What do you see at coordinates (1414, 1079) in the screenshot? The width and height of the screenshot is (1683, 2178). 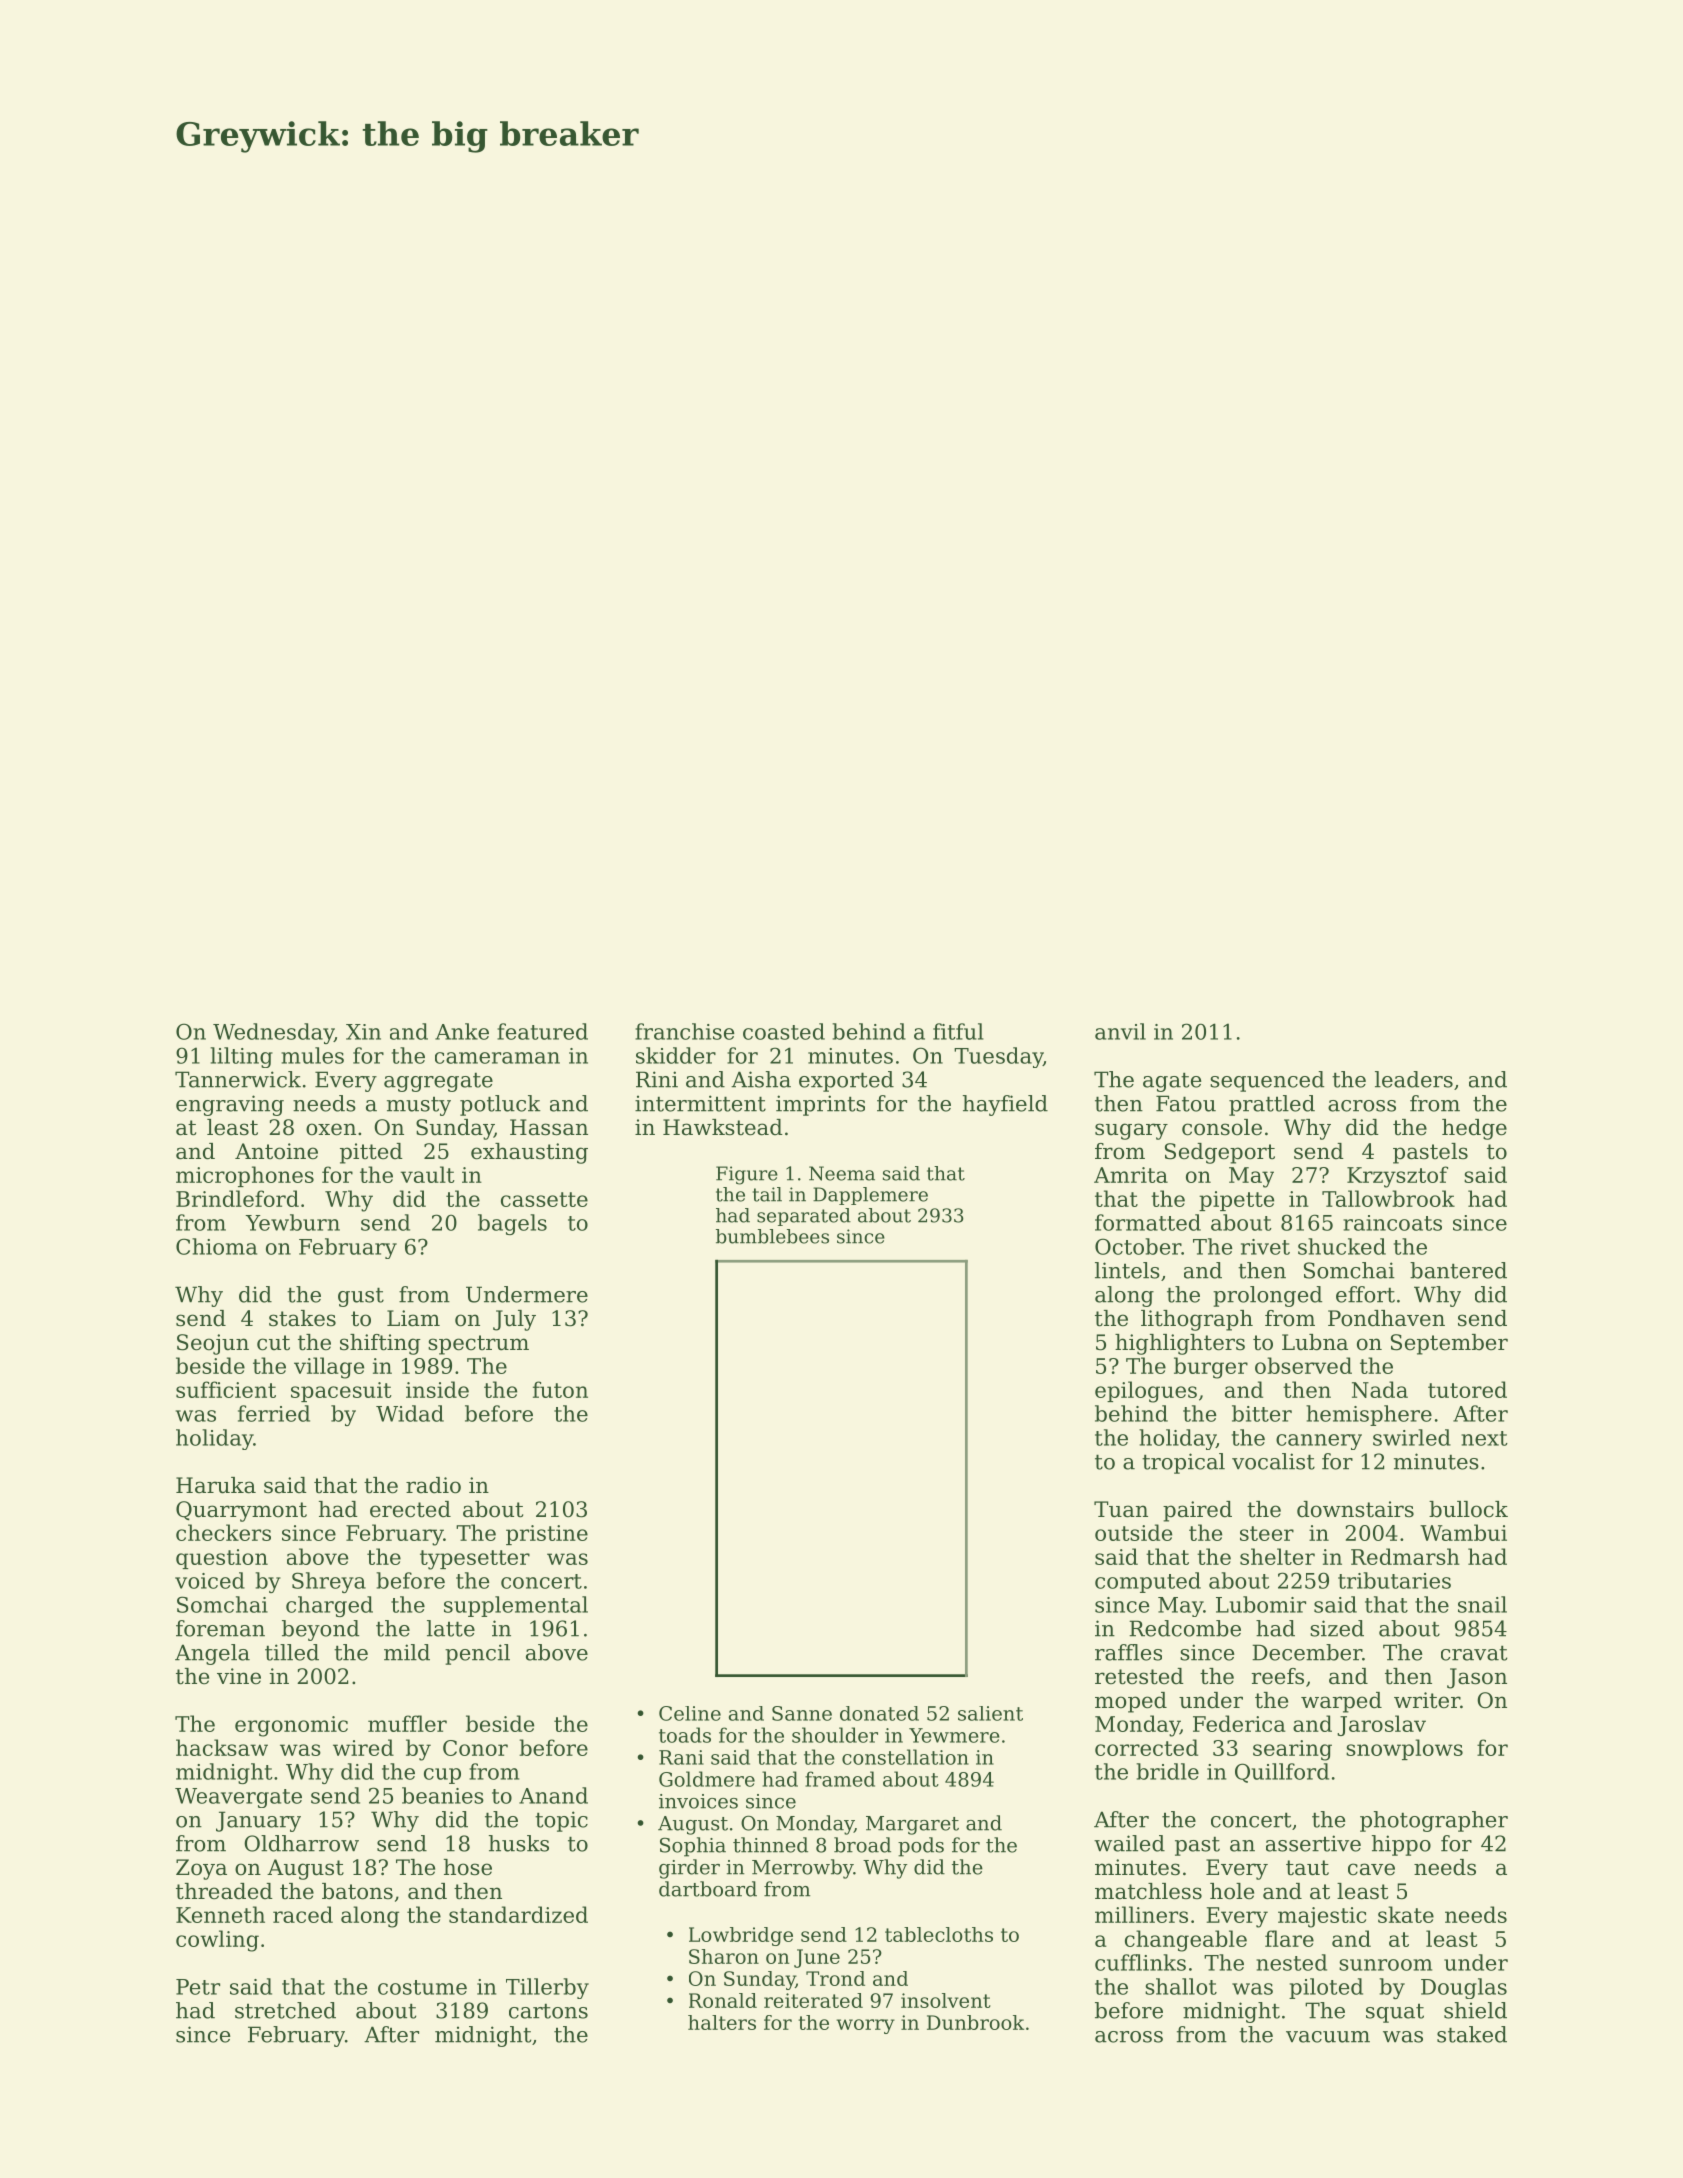 I see `leaders` at bounding box center [1414, 1079].
